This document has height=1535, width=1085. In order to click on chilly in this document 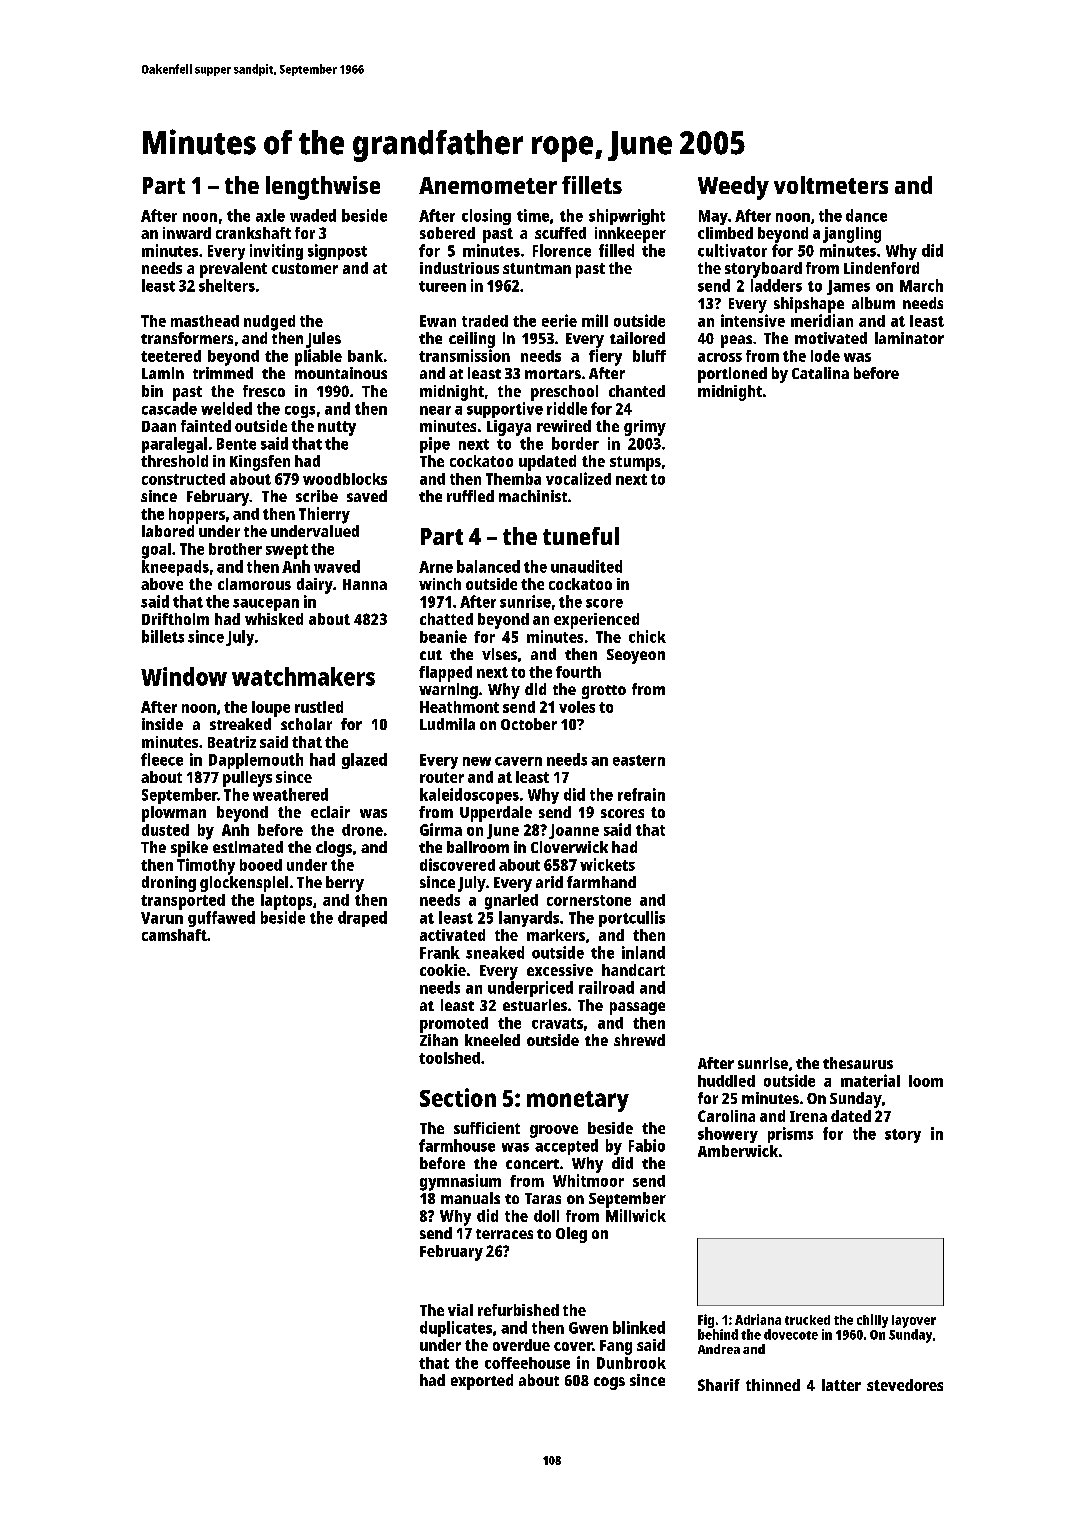, I will do `click(872, 1321)`.
